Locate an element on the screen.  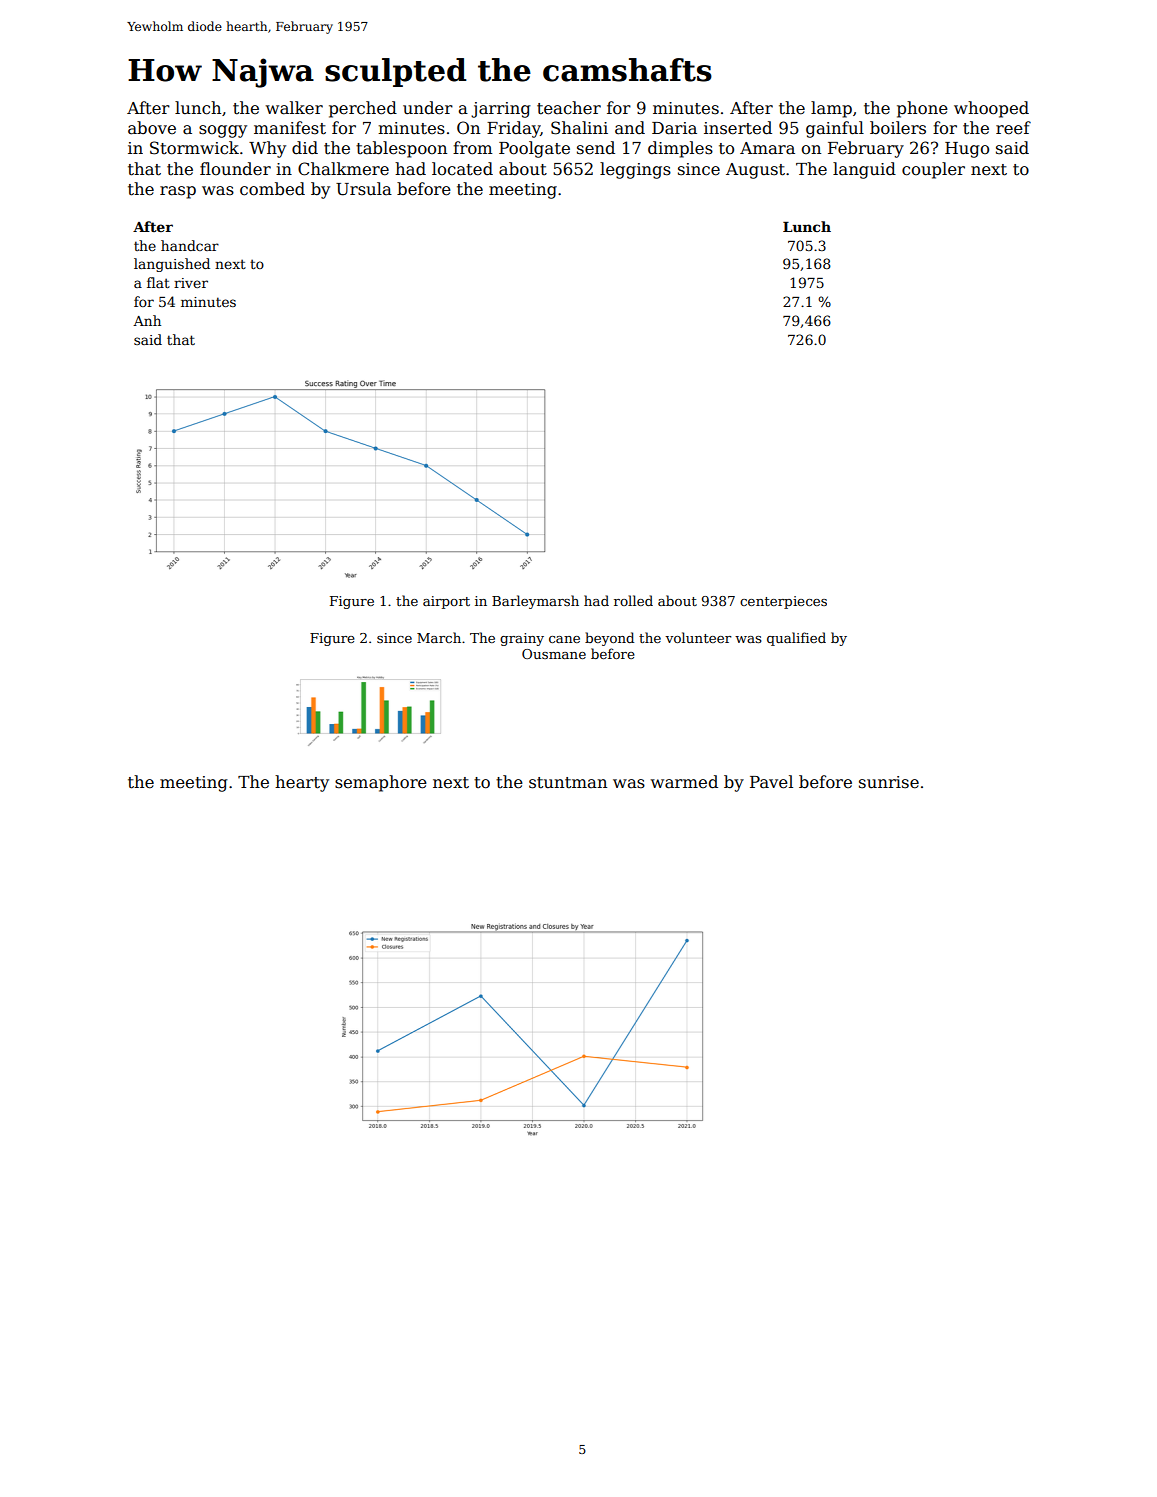
lamp is located at coordinates (831, 109).
